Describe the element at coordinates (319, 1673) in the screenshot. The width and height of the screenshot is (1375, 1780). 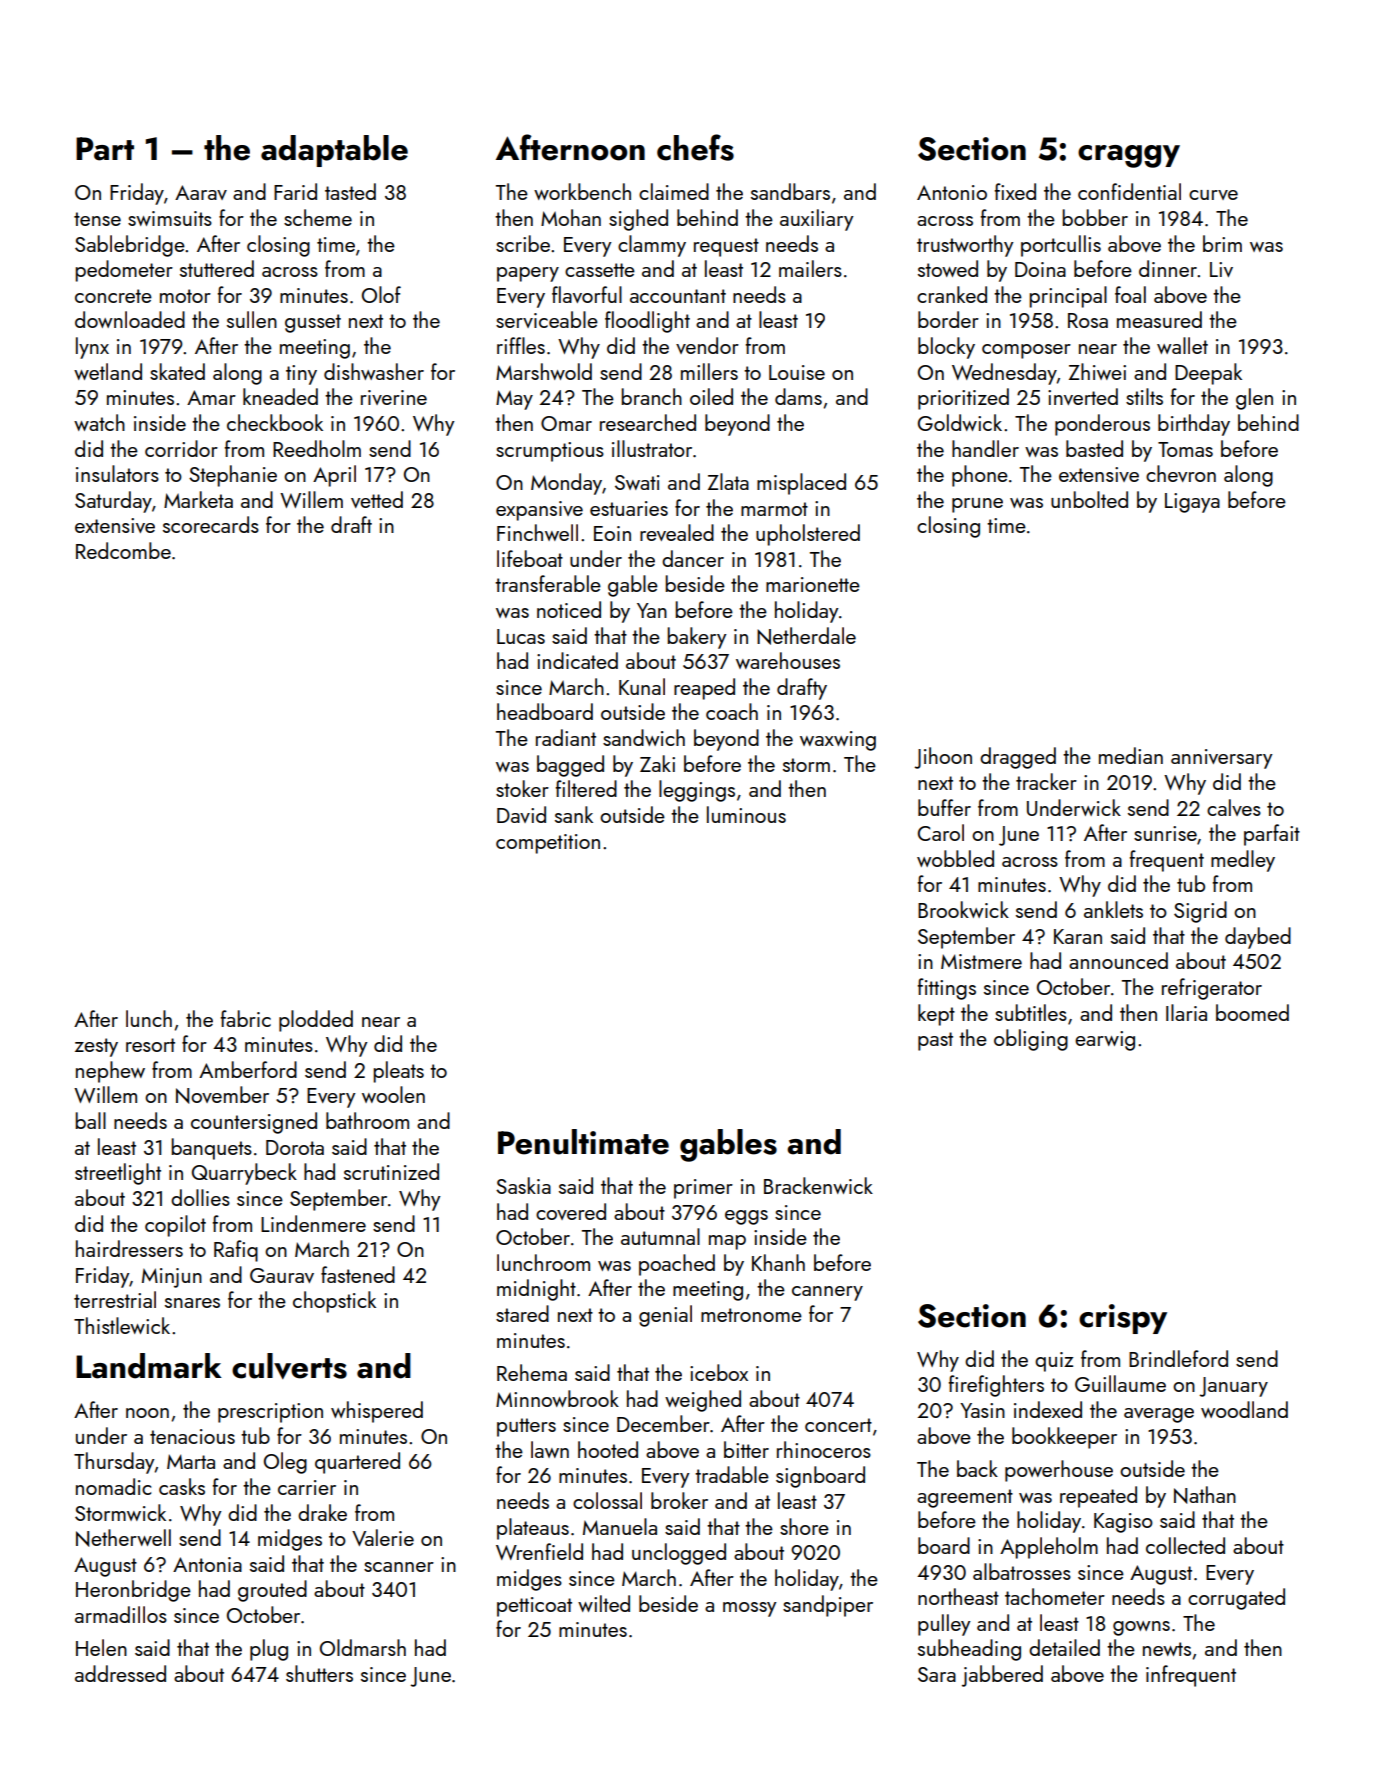
I see `shutters` at that location.
